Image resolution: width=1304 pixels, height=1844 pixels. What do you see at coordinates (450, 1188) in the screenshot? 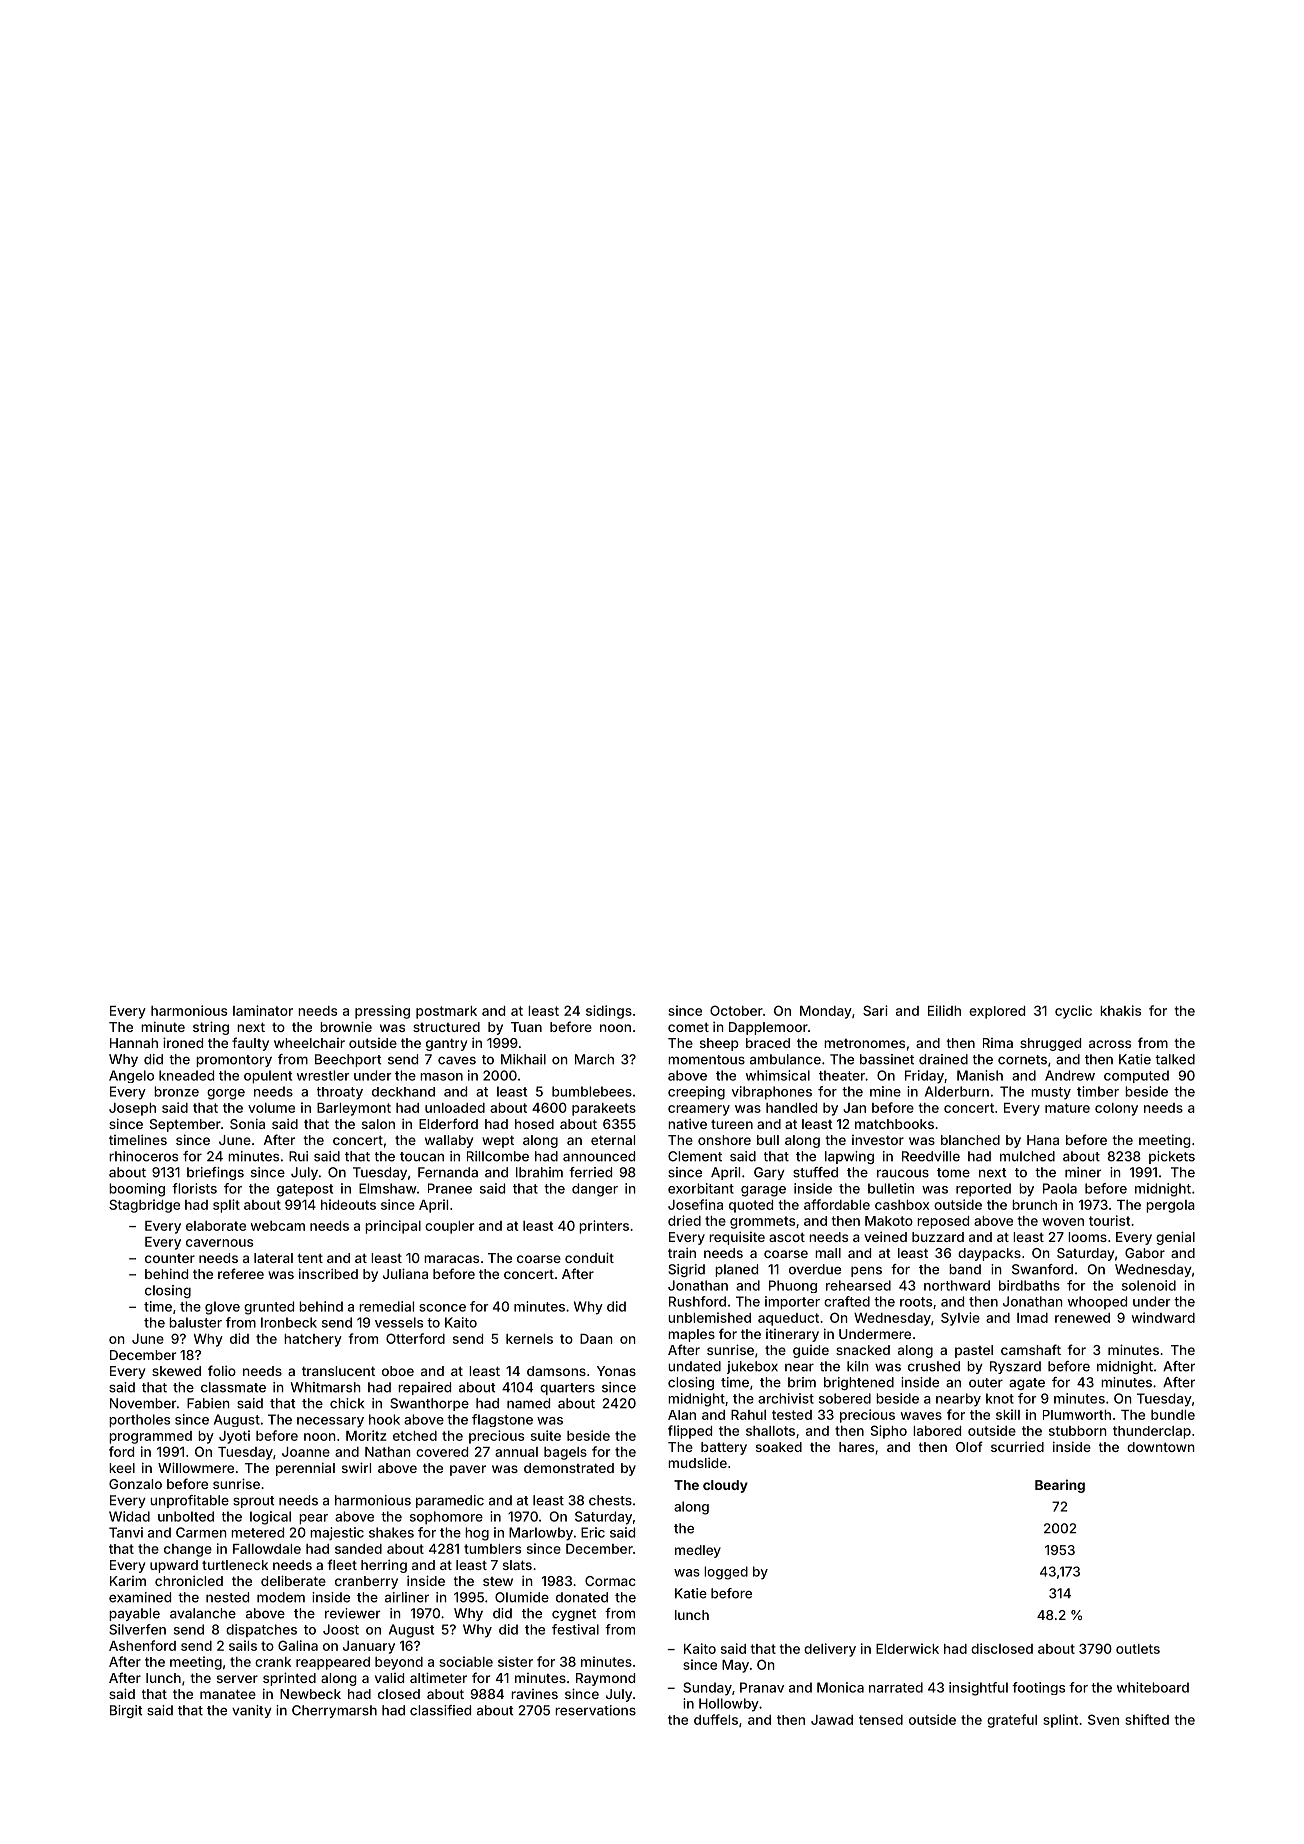
I see `Pranee` at bounding box center [450, 1188].
